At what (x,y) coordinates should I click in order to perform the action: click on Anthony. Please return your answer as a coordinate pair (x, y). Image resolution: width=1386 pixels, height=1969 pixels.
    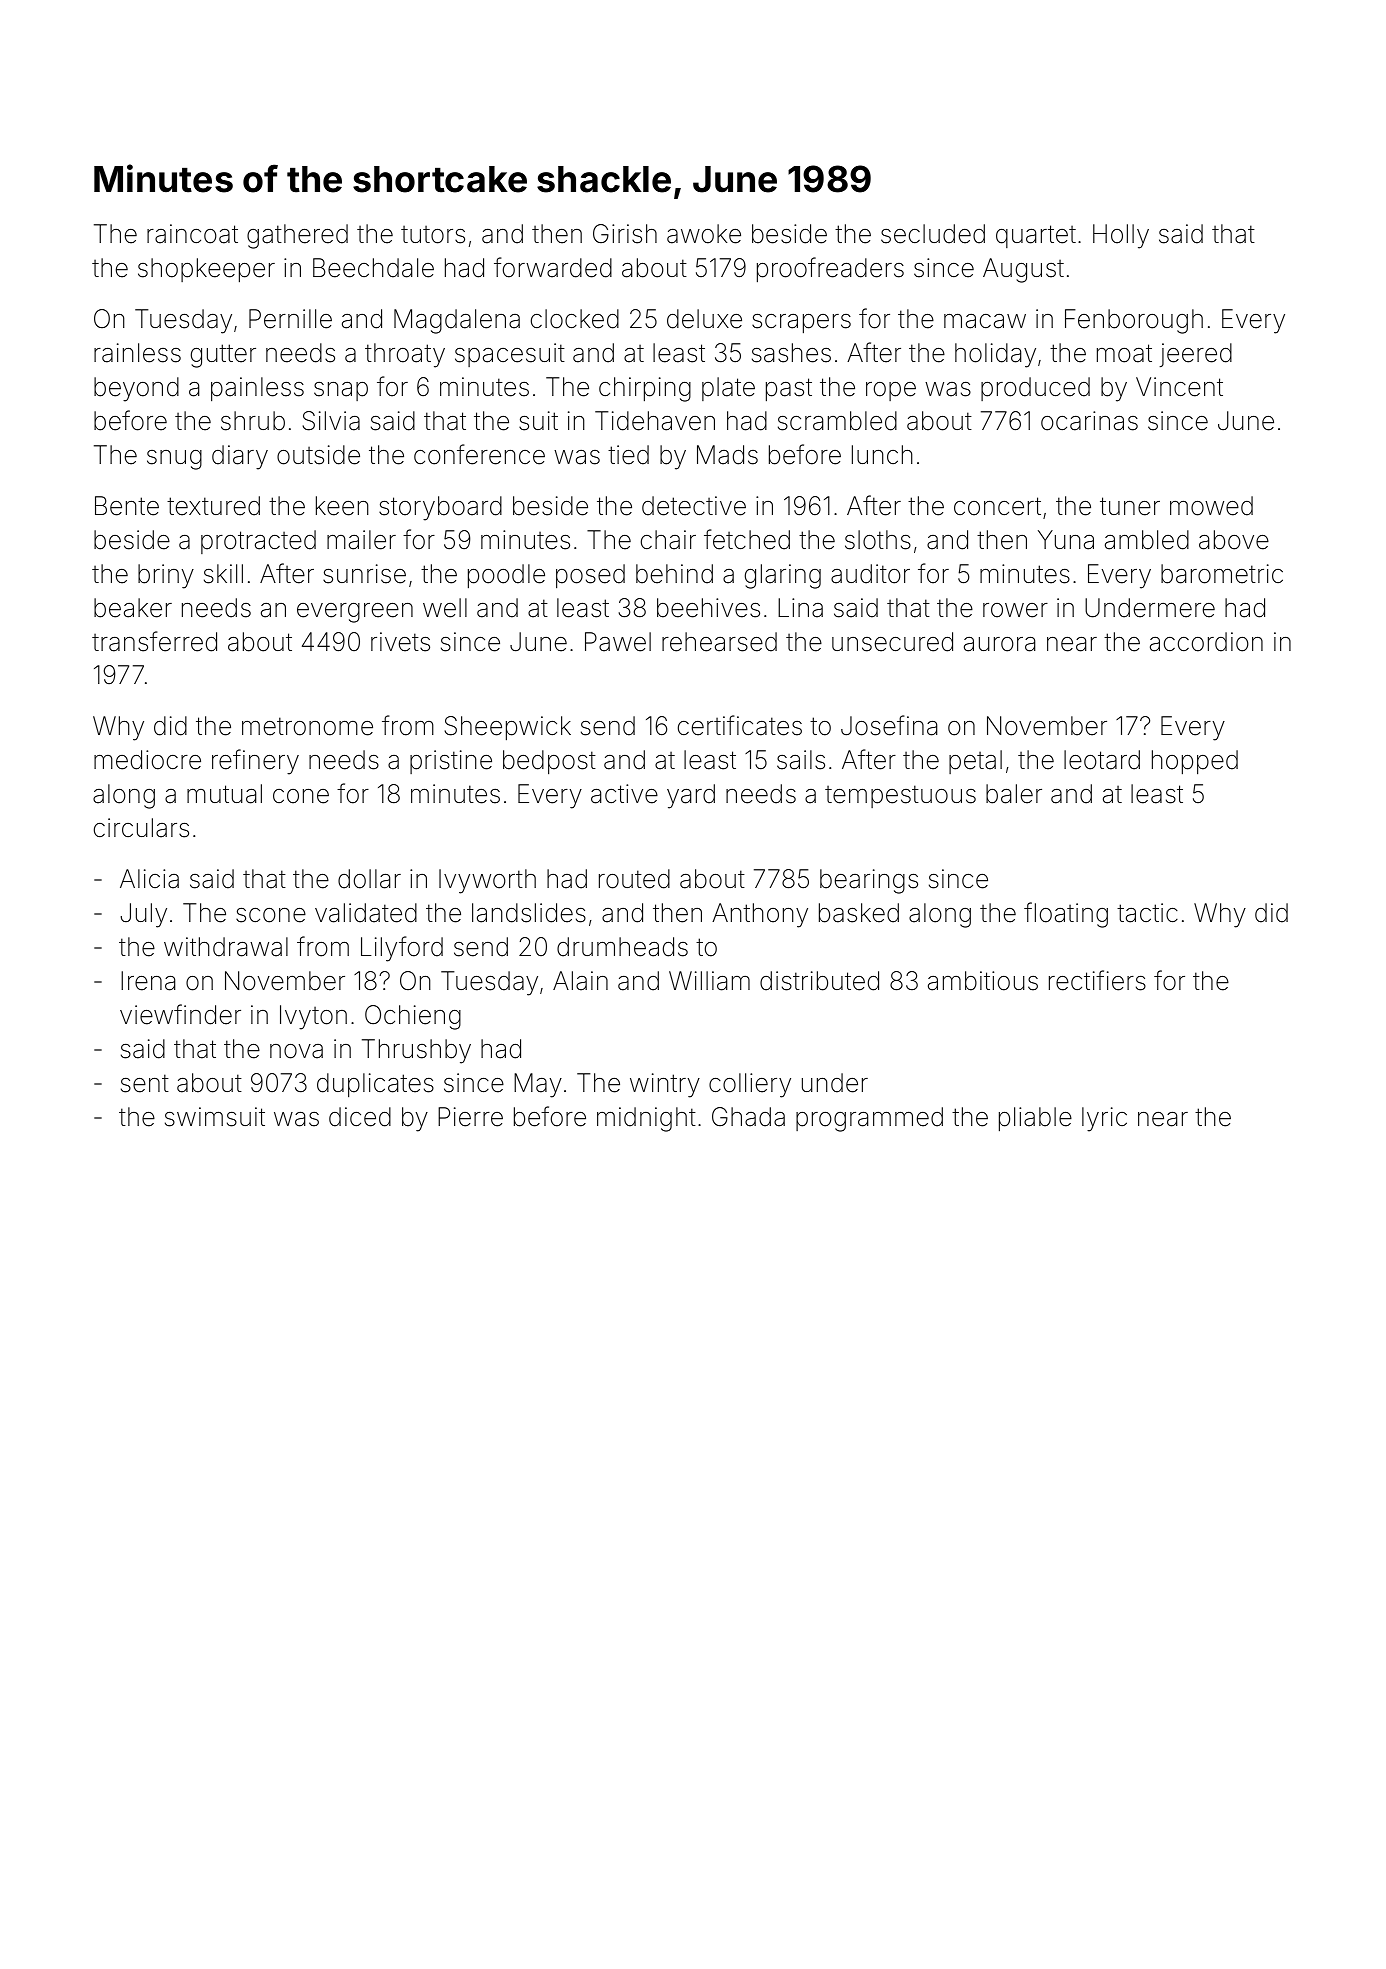
    Looking at the image, I should click on (760, 915).
